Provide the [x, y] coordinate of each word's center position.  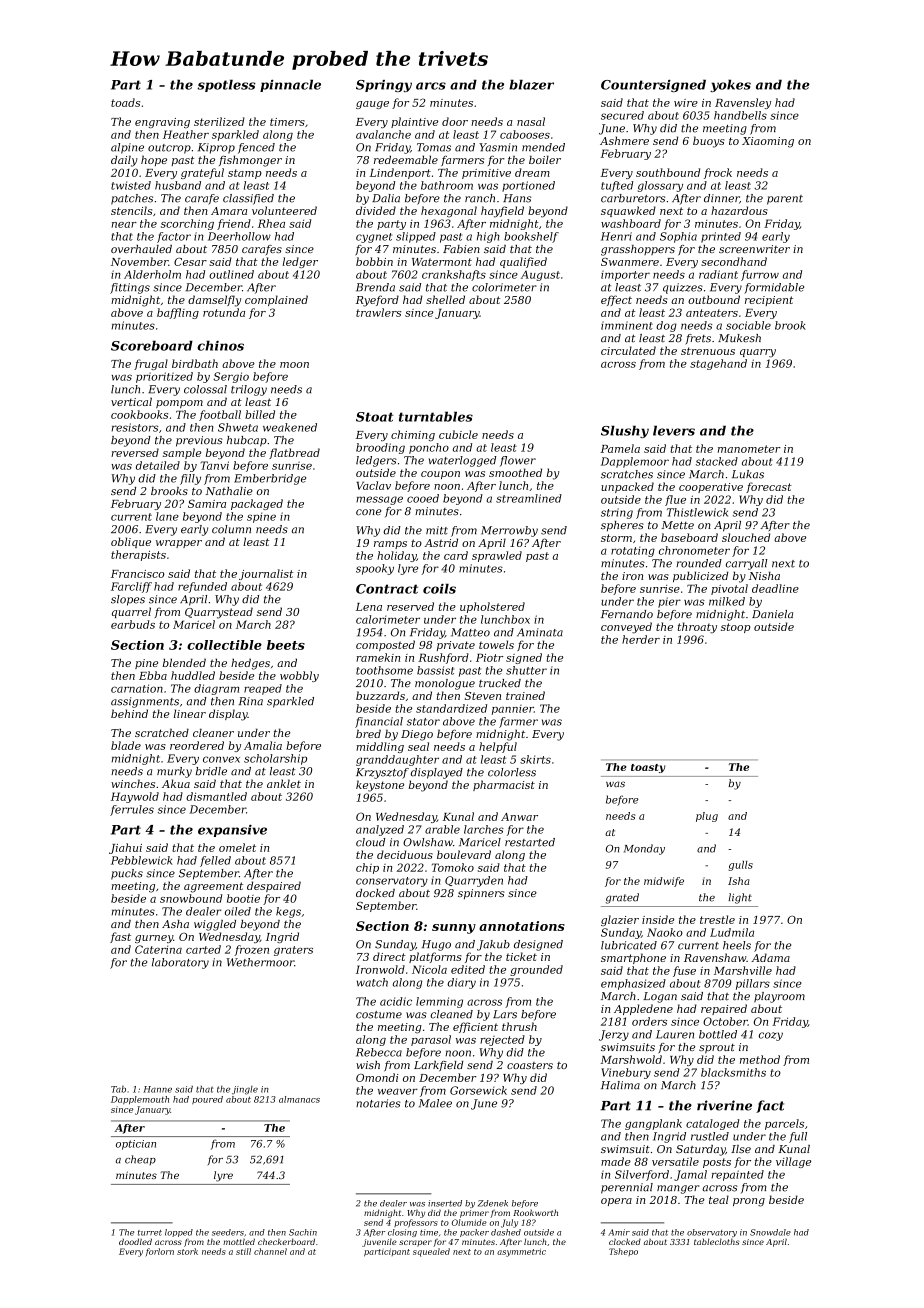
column [231, 529]
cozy [771, 1036]
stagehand [718, 364]
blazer [531, 84]
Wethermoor [260, 962]
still [243, 1251]
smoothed [515, 472]
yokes [730, 85]
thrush [519, 1026]
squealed [431, 1252]
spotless [226, 85]
